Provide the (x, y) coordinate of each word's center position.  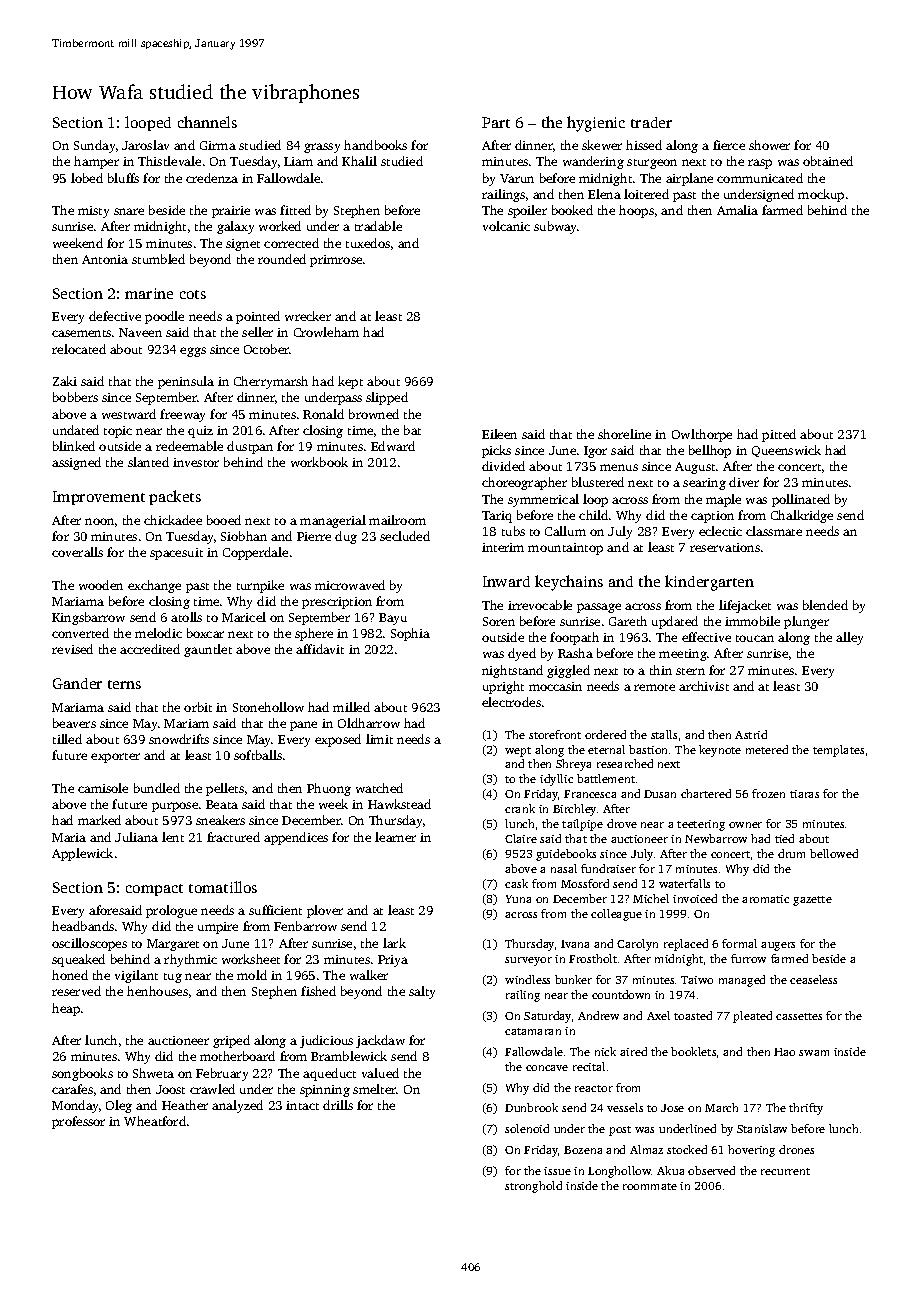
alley (849, 638)
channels (207, 122)
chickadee (173, 520)
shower (769, 145)
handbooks (375, 145)
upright (503, 687)
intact (302, 1105)
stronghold (533, 1187)
